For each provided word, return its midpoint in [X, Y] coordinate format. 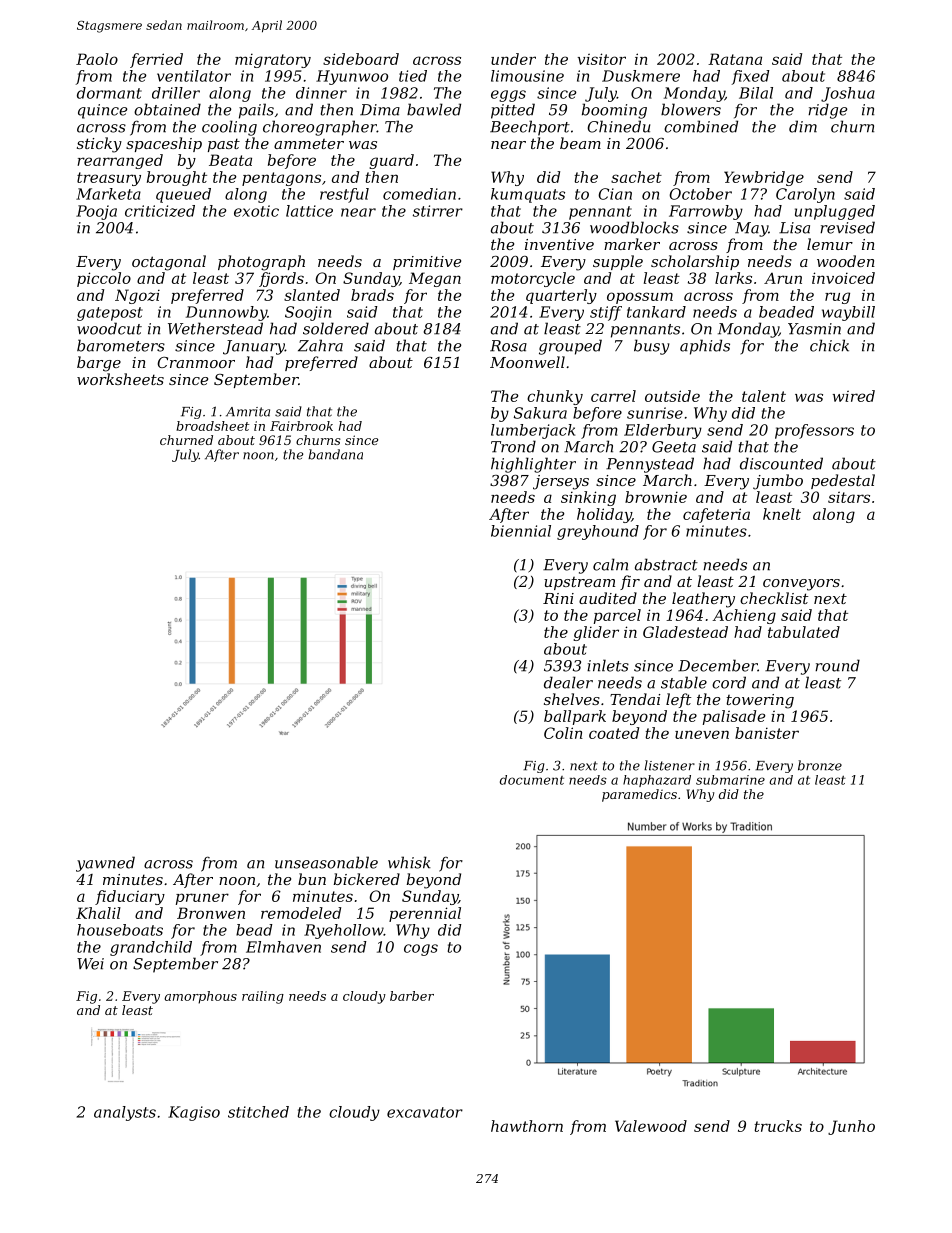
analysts [125, 1113]
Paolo [97, 59]
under [513, 59]
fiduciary [130, 897]
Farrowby [706, 212]
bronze [820, 765]
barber [412, 996]
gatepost [110, 314]
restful [344, 195]
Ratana [735, 59]
